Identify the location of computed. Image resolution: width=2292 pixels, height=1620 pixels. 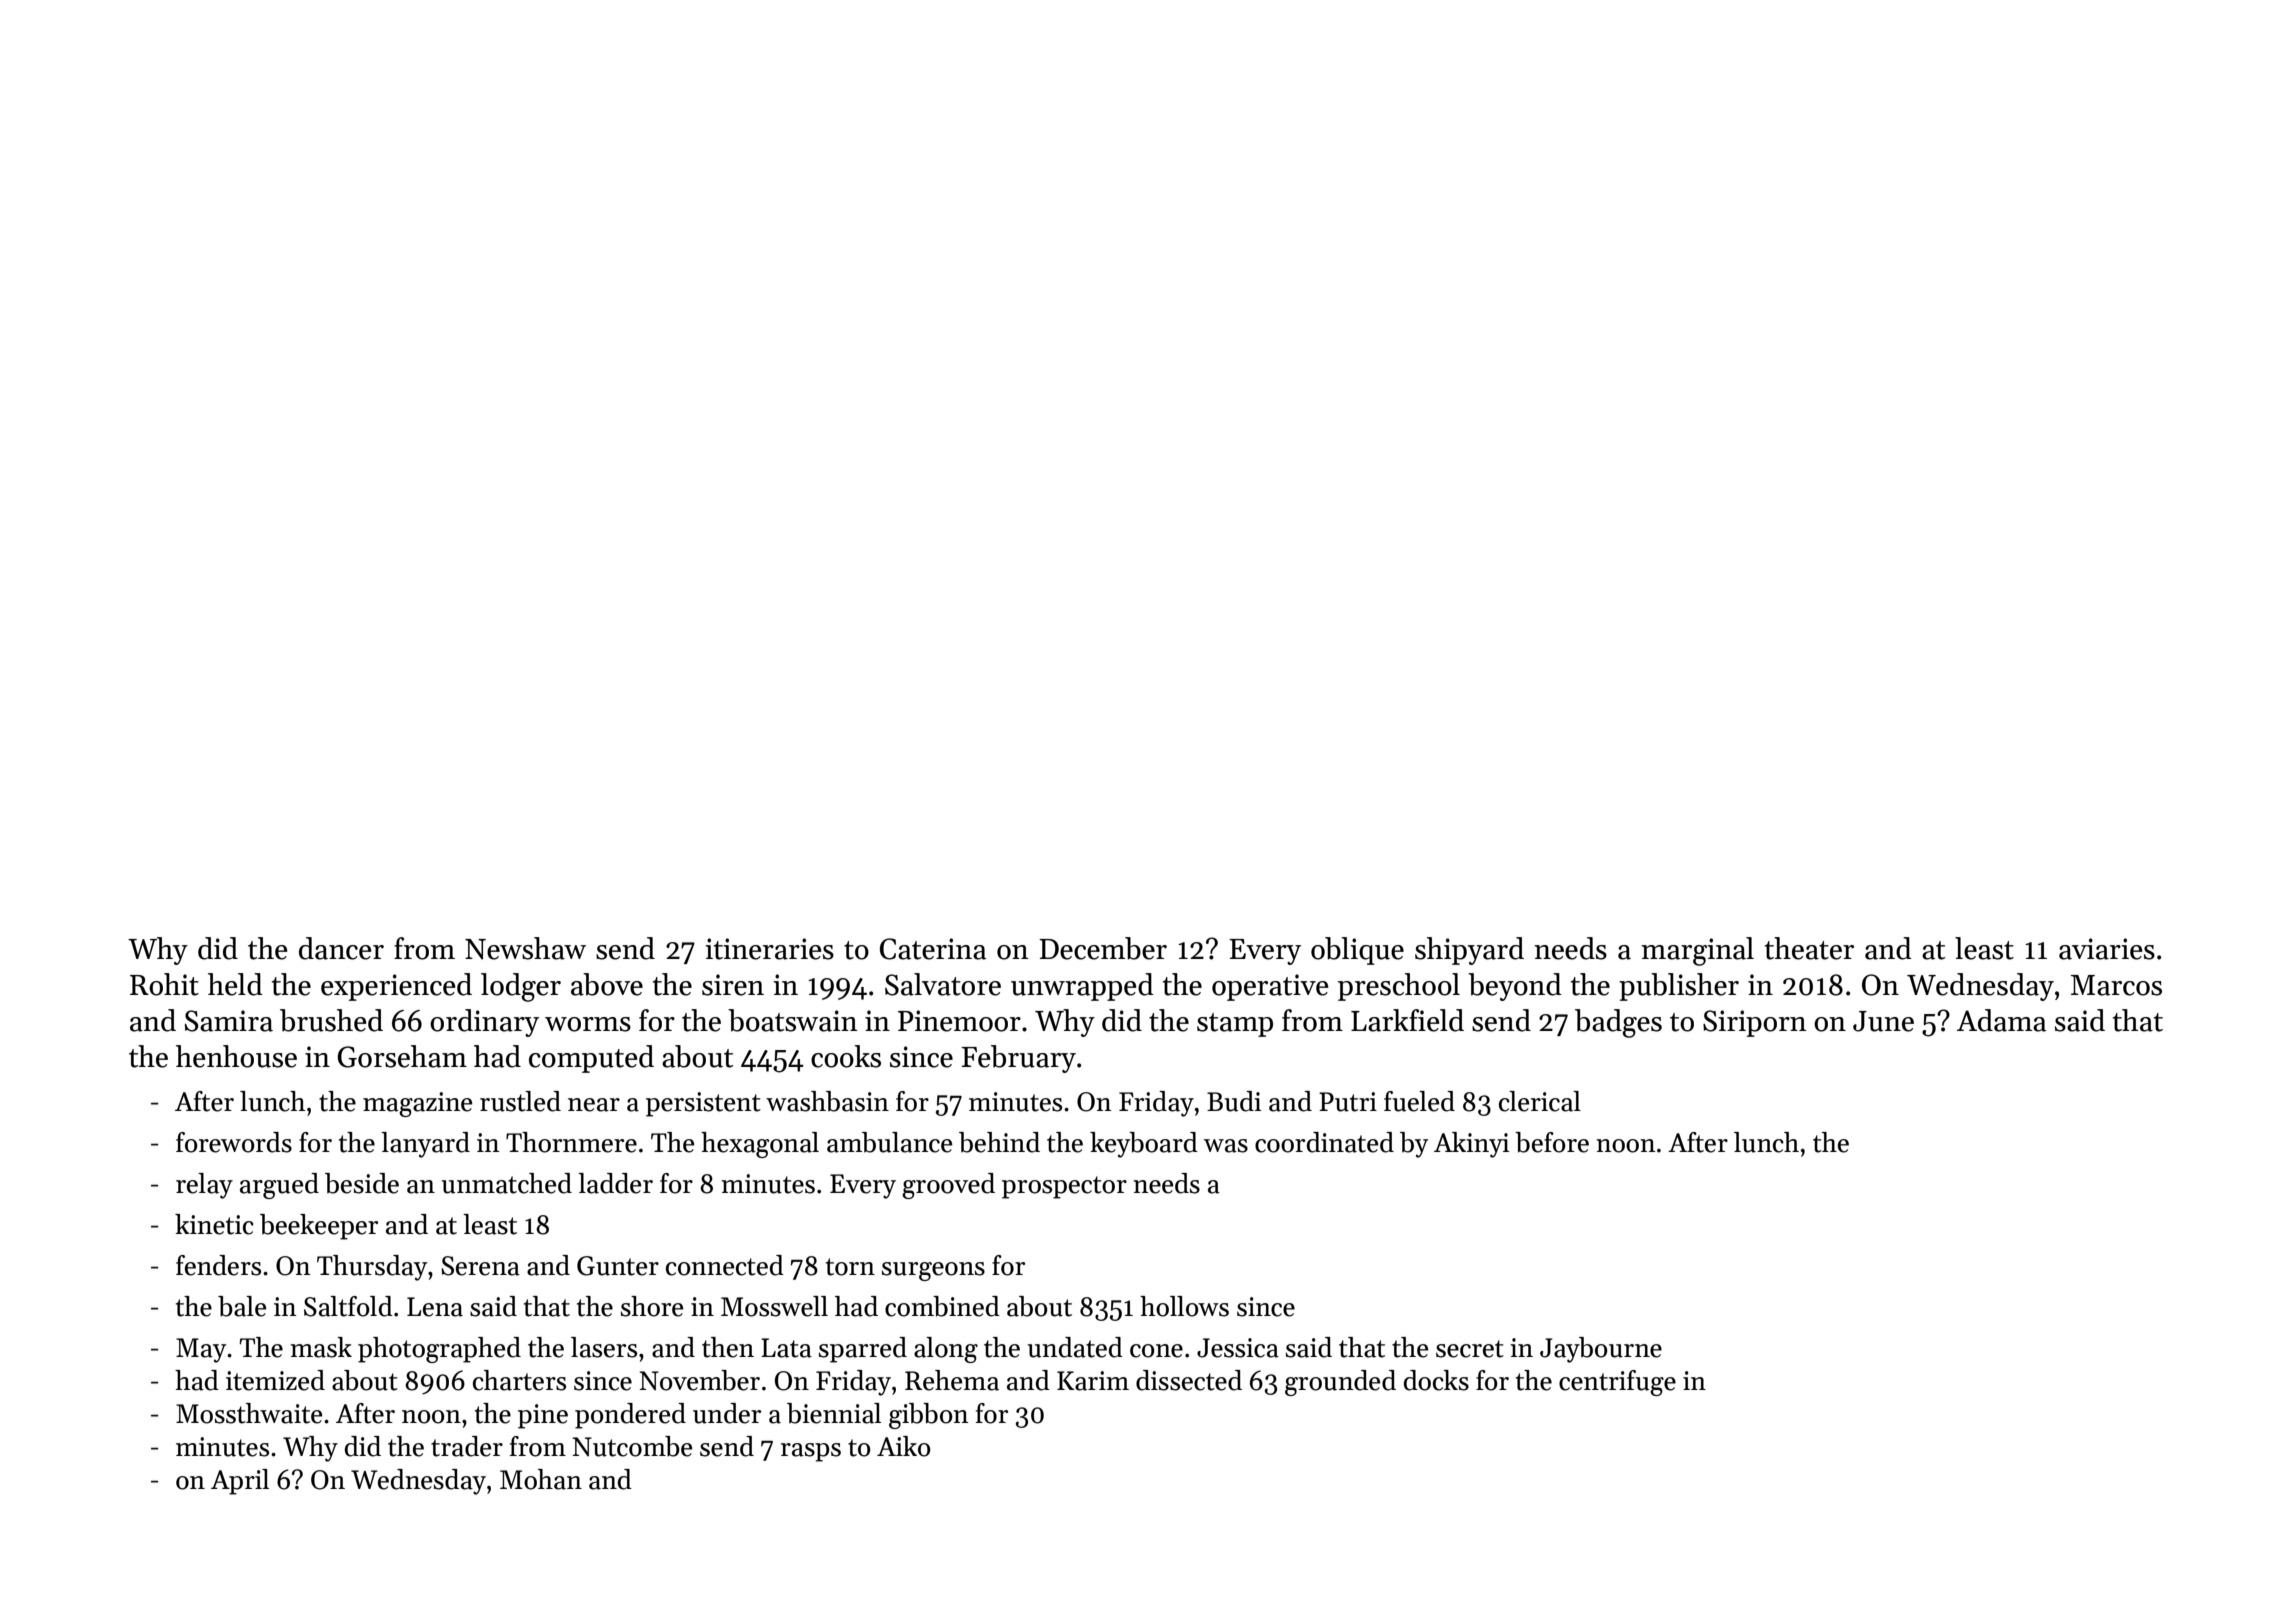
(591, 1059).
